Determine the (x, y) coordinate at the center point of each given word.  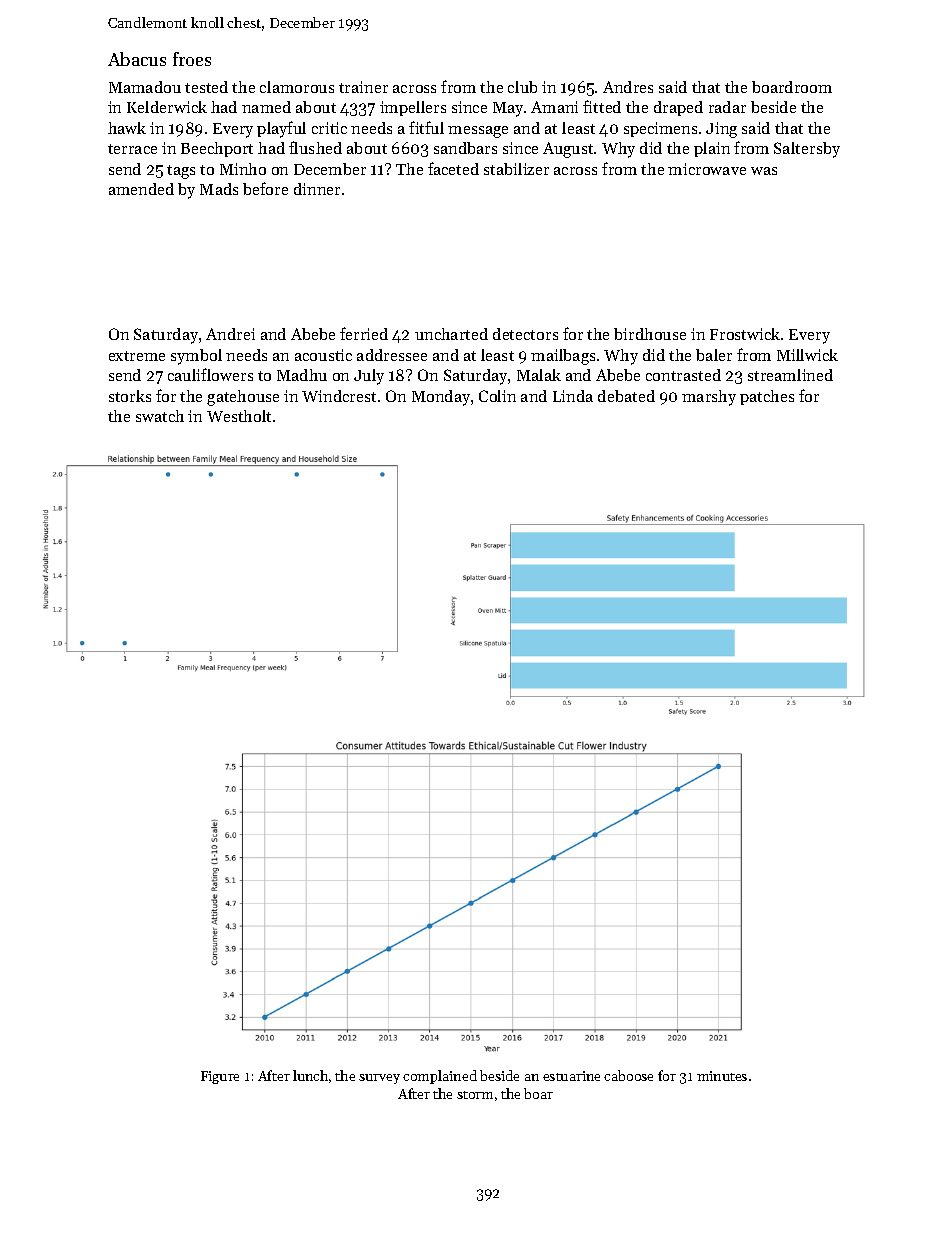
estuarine (571, 1076)
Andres (628, 87)
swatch (160, 416)
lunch (310, 1075)
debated (626, 396)
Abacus (137, 59)
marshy (709, 398)
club (522, 87)
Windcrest (339, 396)
